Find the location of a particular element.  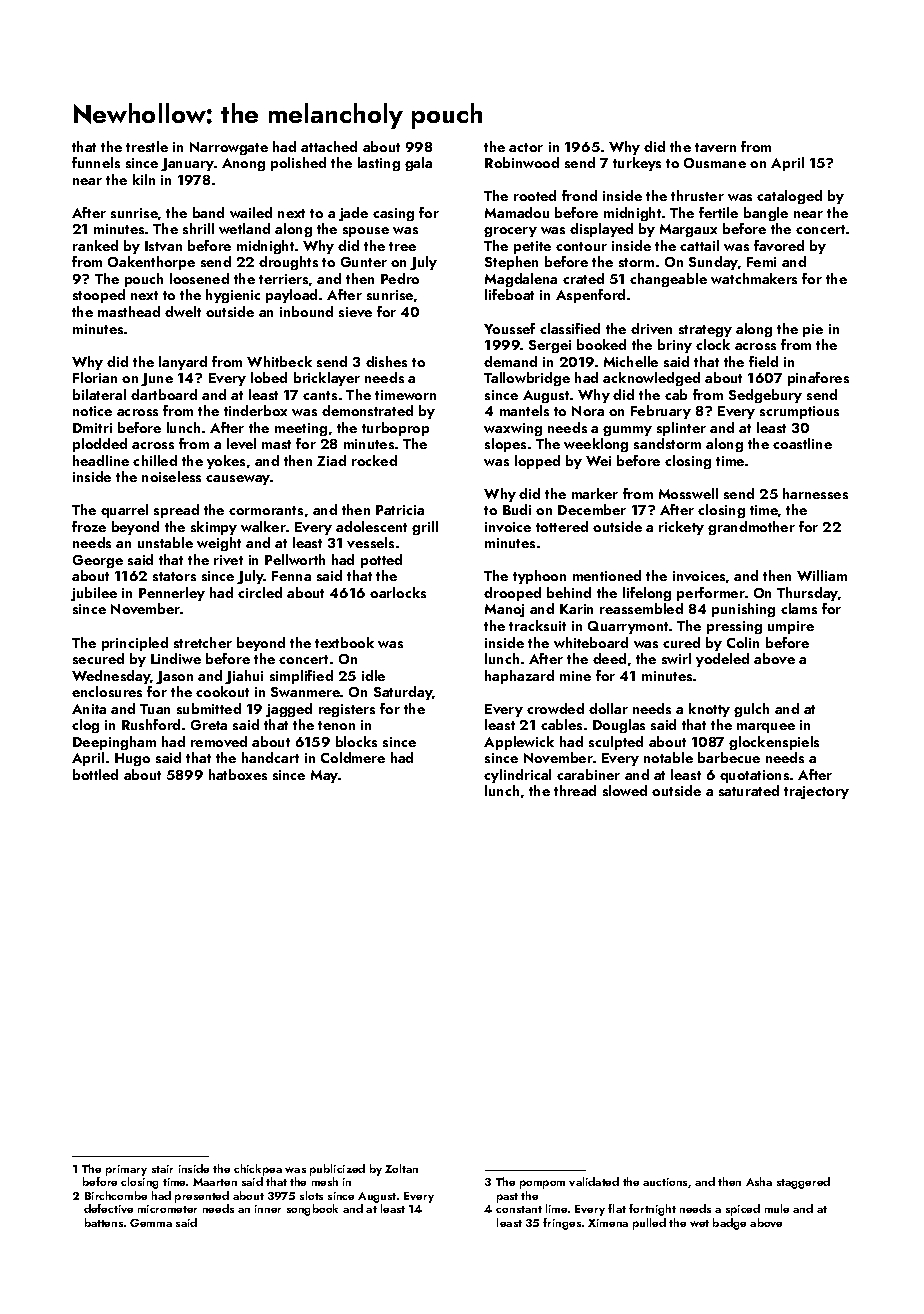

Coldmere is located at coordinates (353, 757).
